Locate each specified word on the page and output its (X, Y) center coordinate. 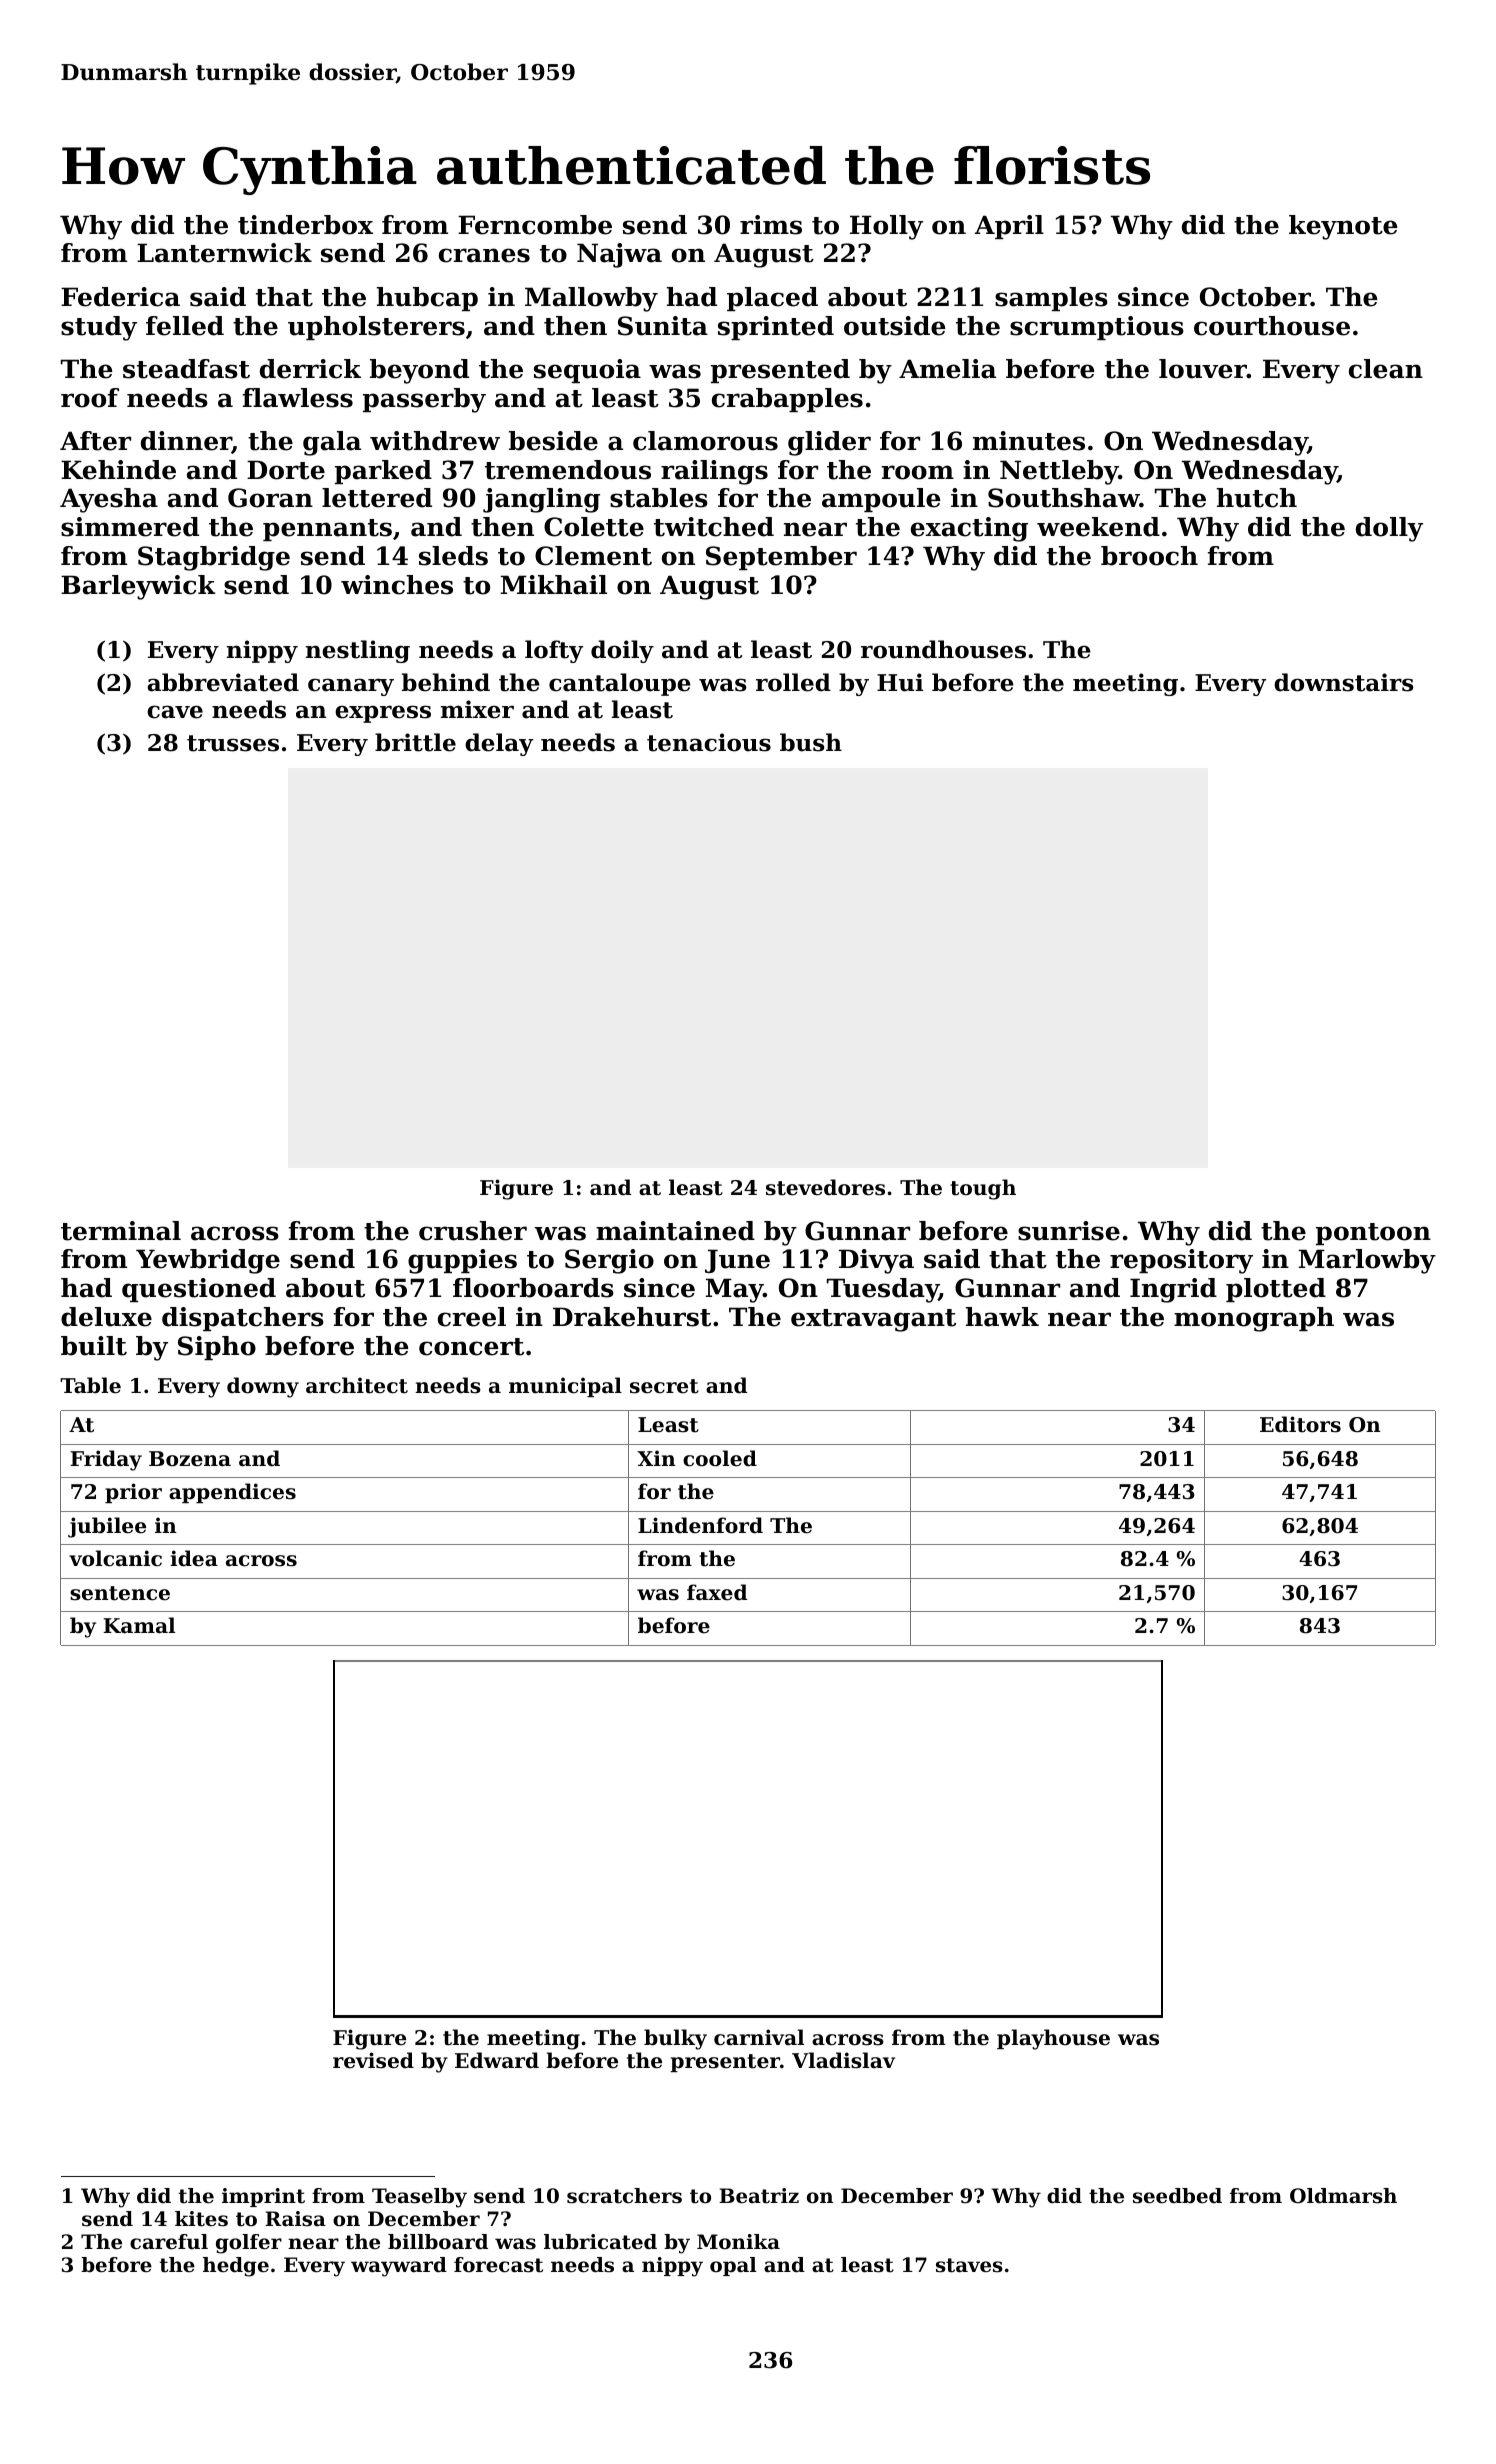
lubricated (600, 2242)
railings (714, 472)
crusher (473, 1231)
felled (185, 326)
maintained (675, 1231)
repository (1181, 1261)
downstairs (1344, 682)
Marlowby (1367, 1261)
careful (169, 2242)
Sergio (609, 1261)
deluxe (106, 1317)
